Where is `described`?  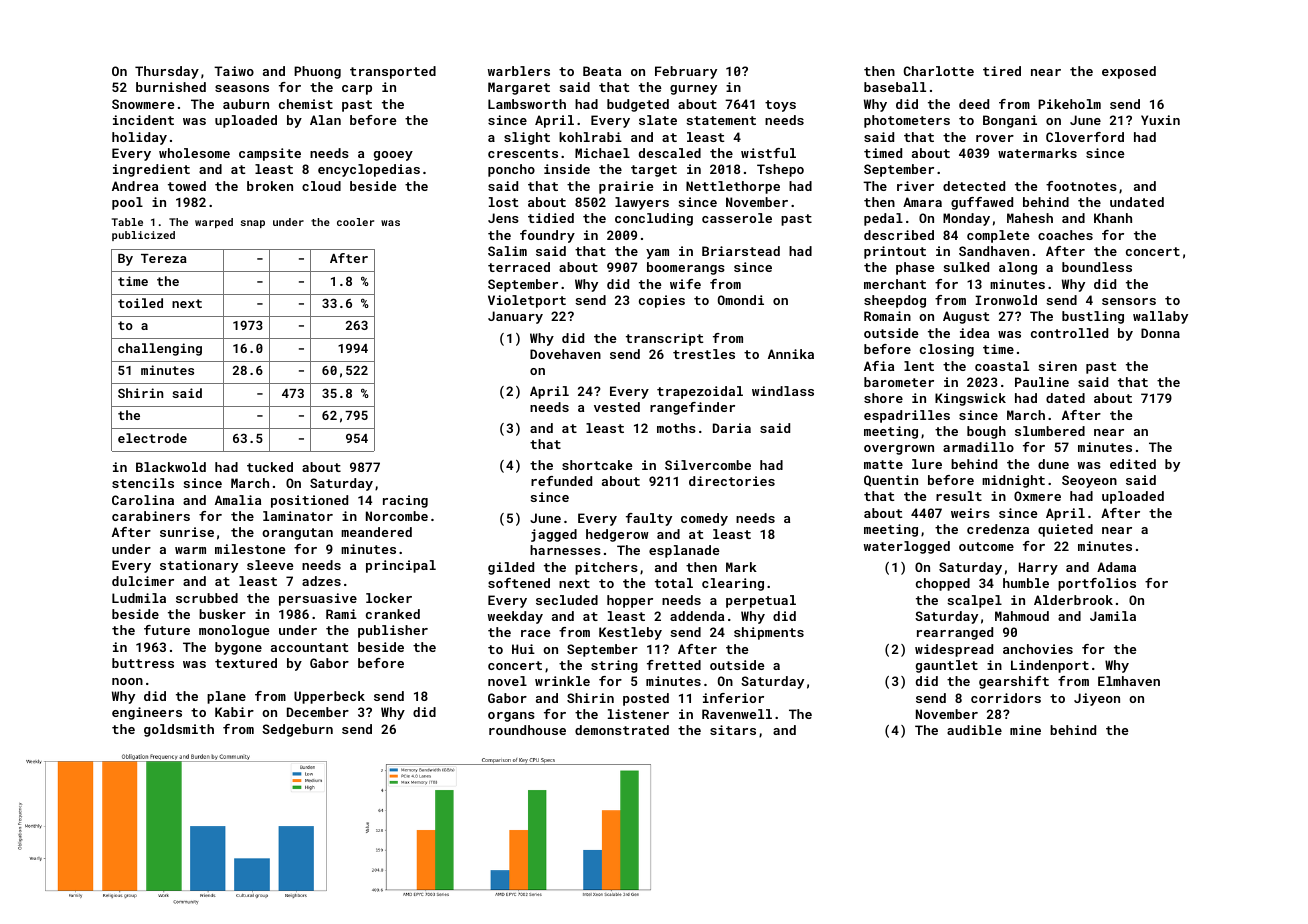
described is located at coordinates (899, 235).
